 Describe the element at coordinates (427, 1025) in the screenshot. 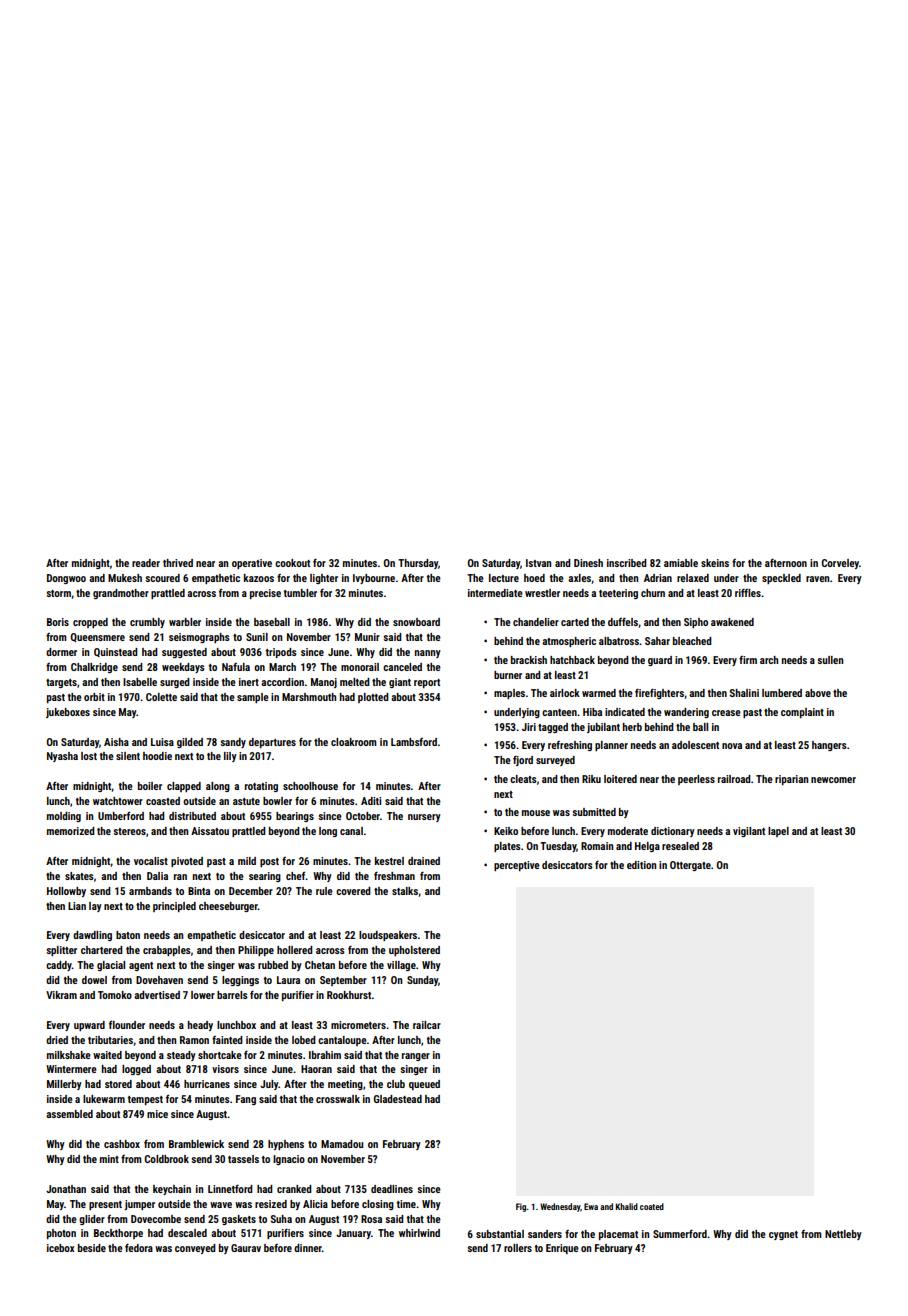

I see `railcar` at that location.
